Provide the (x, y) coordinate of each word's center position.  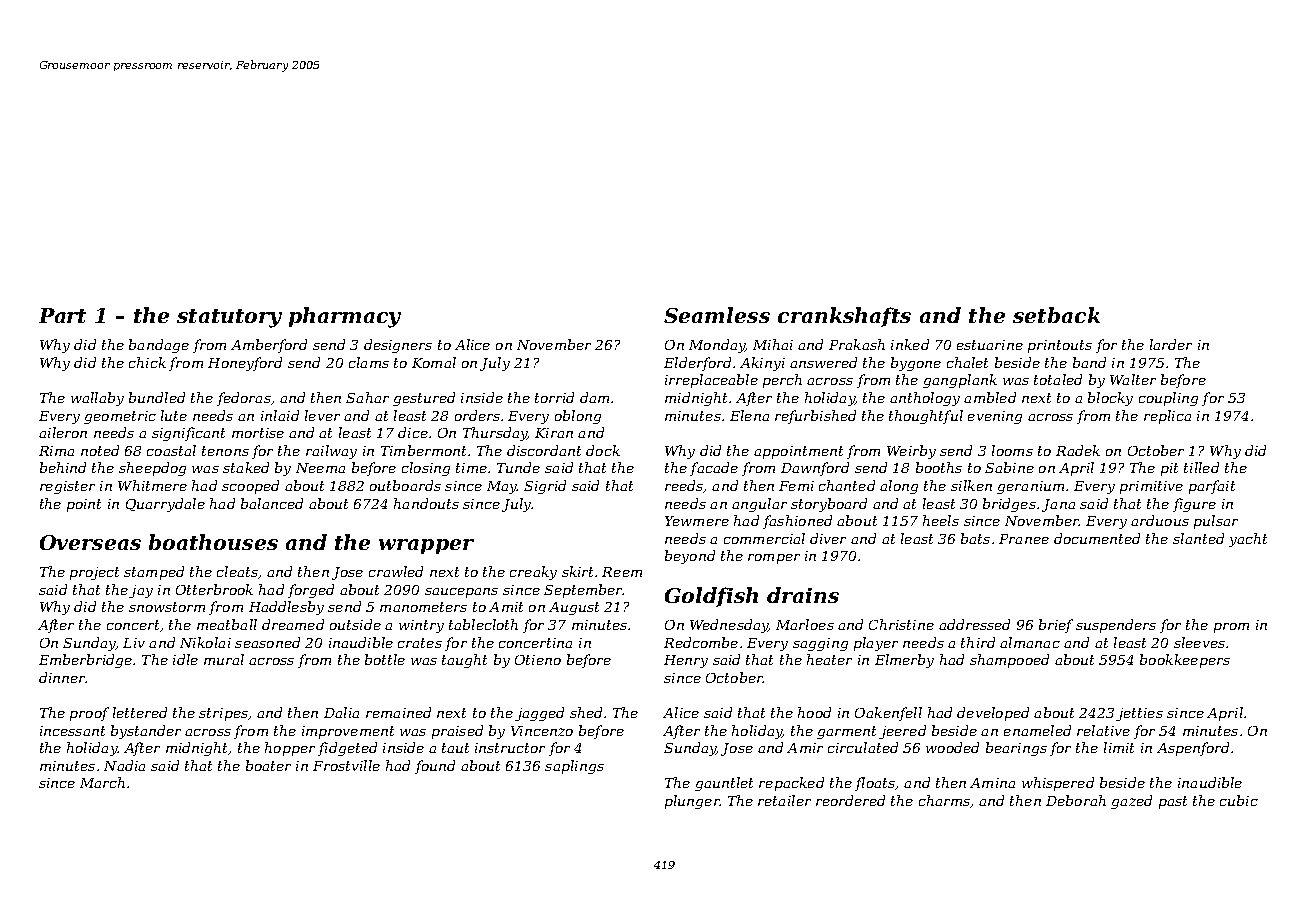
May (502, 487)
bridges (1009, 505)
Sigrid (545, 487)
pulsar (1216, 522)
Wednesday (729, 626)
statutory (229, 318)
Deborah (1076, 800)
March (102, 782)
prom (1231, 628)
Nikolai (205, 642)
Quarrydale (165, 505)
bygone (916, 364)
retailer (784, 800)
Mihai (773, 344)
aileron (63, 432)
